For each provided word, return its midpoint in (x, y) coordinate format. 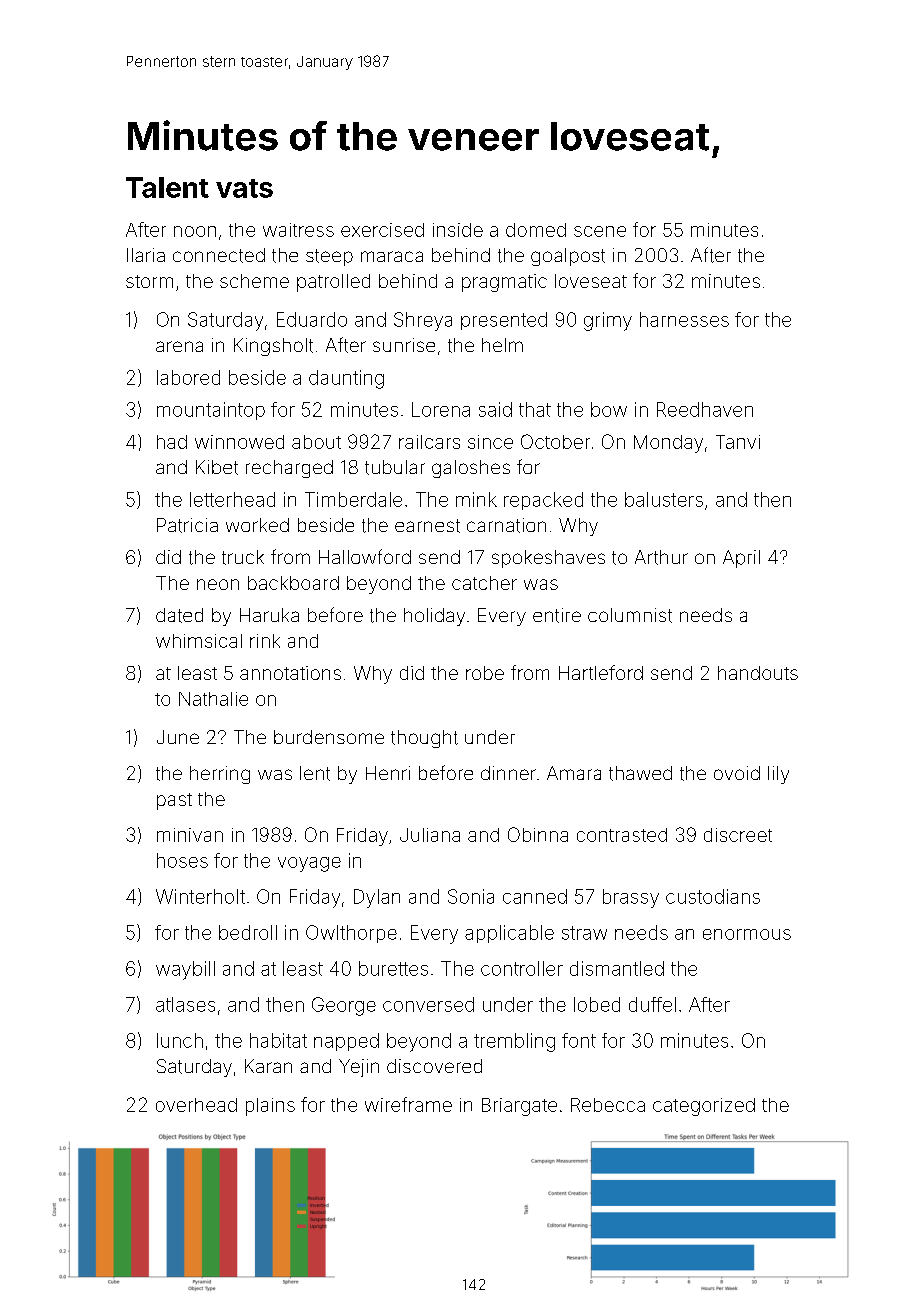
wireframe (408, 1104)
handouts (758, 673)
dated (179, 615)
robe (485, 673)
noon (195, 231)
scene (600, 231)
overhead (196, 1105)
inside (458, 230)
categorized (704, 1107)
